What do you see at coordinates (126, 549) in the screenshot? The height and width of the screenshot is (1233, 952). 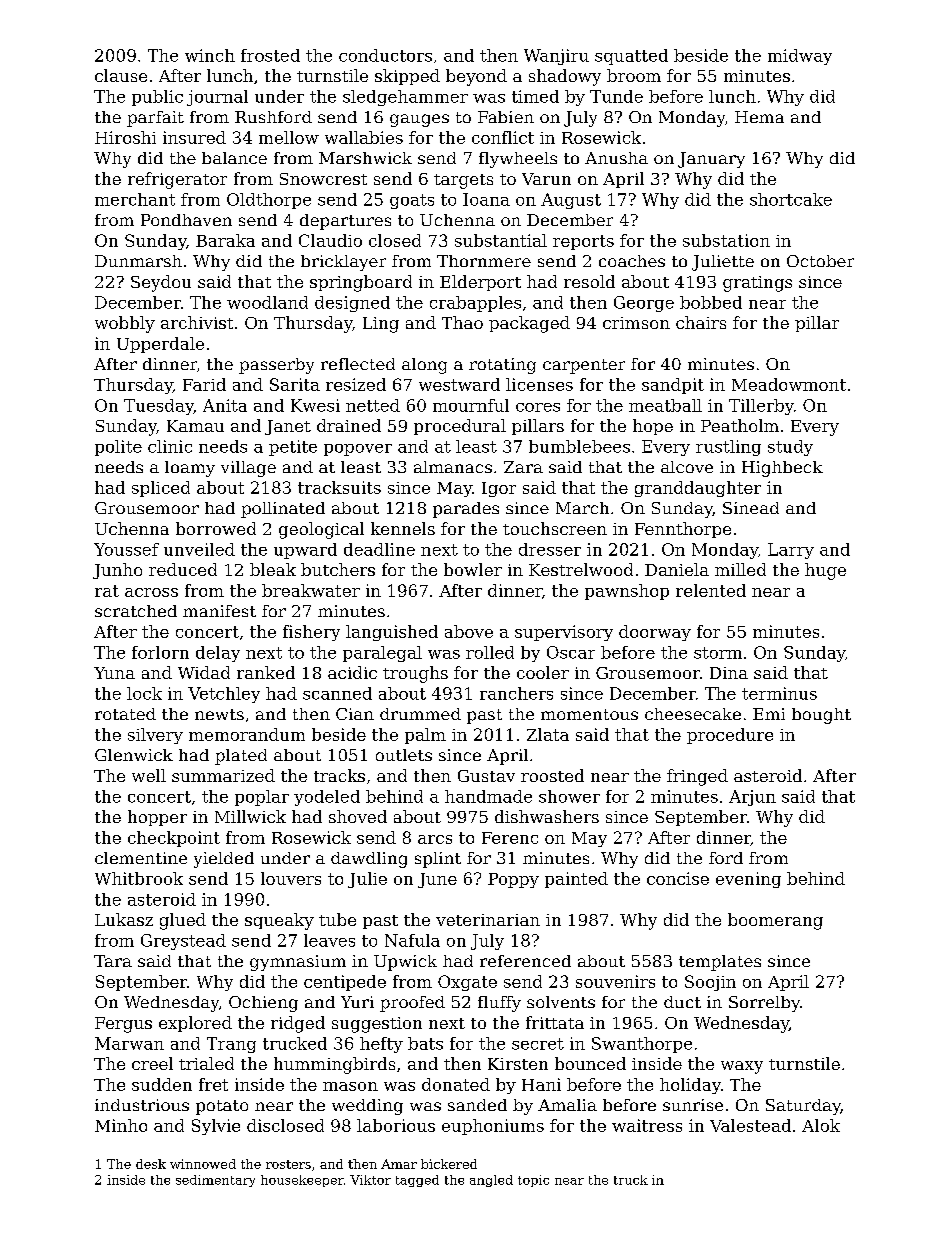 I see `Youssef` at bounding box center [126, 549].
